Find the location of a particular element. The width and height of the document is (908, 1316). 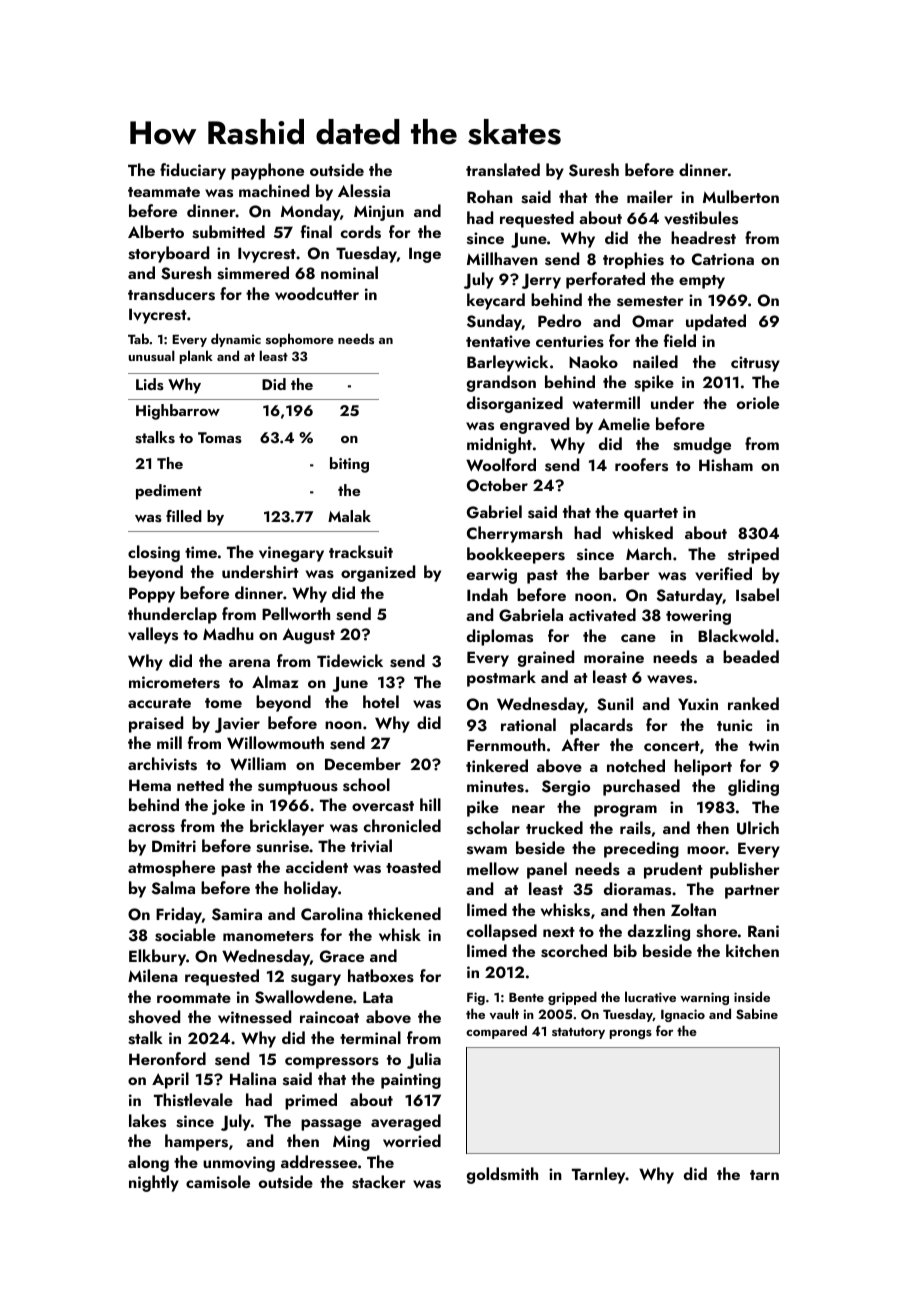

Rohan is located at coordinates (490, 196).
